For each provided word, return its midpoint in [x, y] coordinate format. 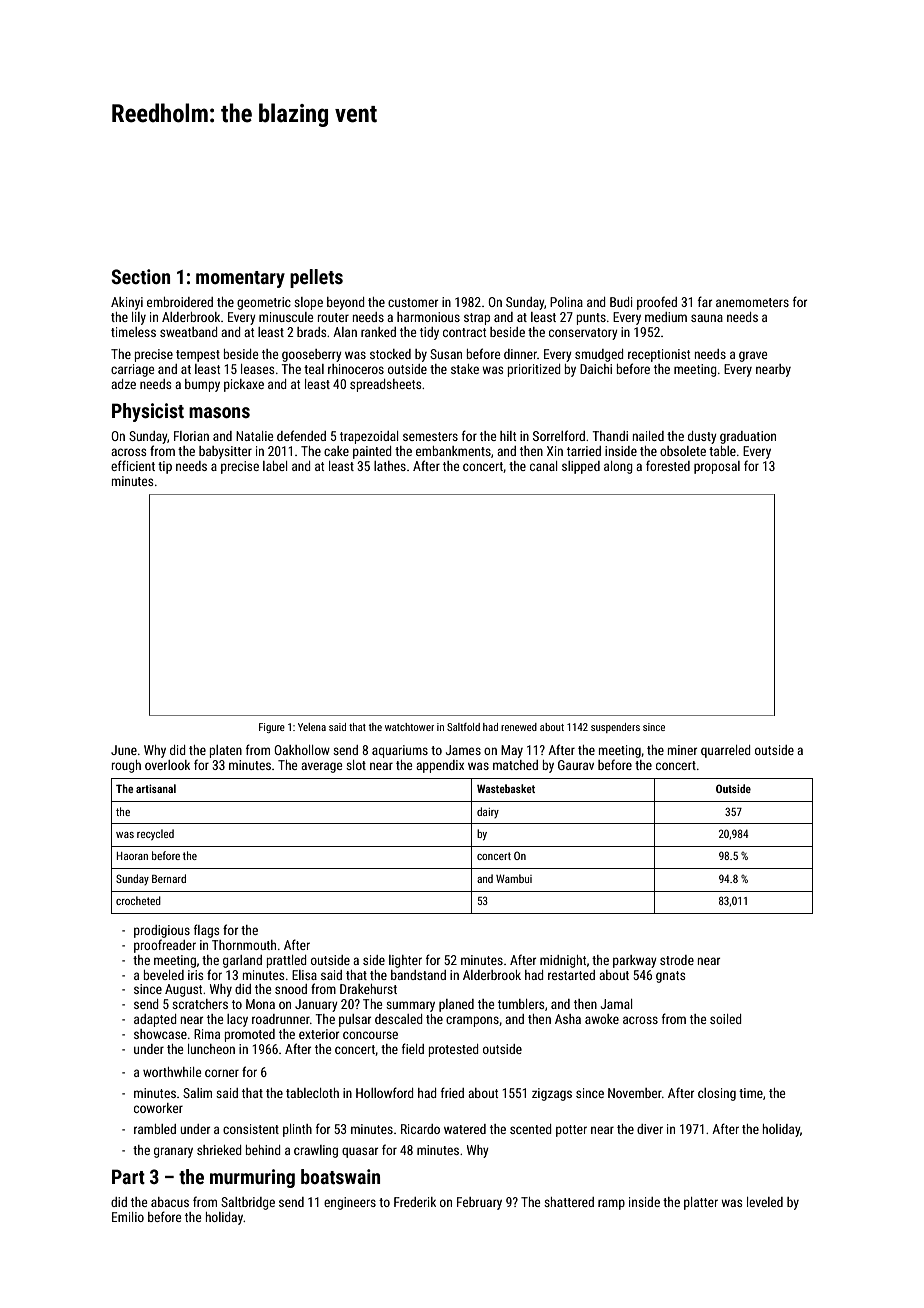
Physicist [148, 412]
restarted [571, 975]
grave [753, 356]
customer [413, 302]
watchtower [409, 727]
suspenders [615, 728]
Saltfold [463, 727]
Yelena [312, 727]
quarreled [725, 751]
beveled [164, 975]
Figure [272, 728]
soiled [725, 1019]
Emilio [128, 1217]
